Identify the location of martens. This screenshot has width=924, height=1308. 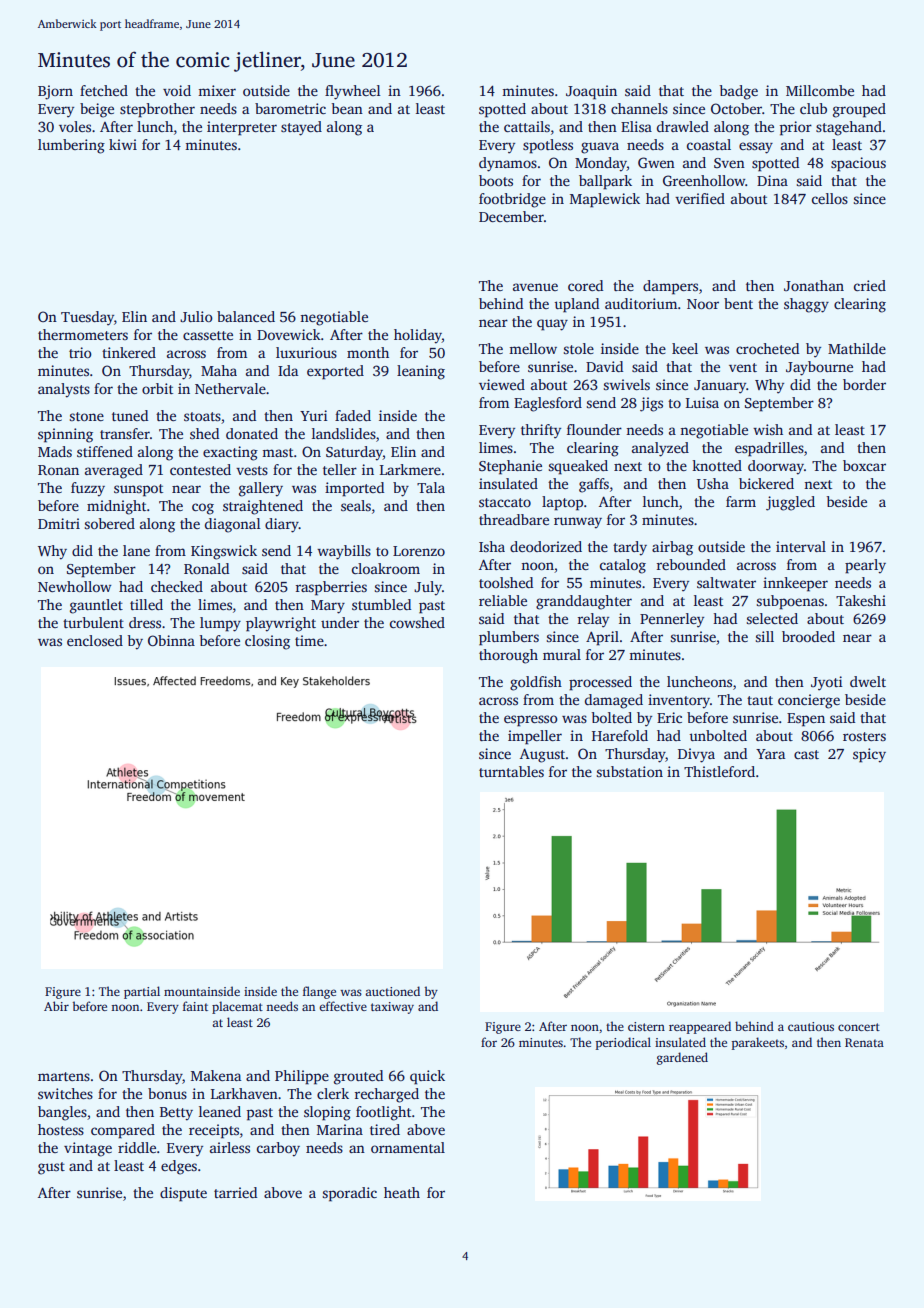
(64, 1076).
